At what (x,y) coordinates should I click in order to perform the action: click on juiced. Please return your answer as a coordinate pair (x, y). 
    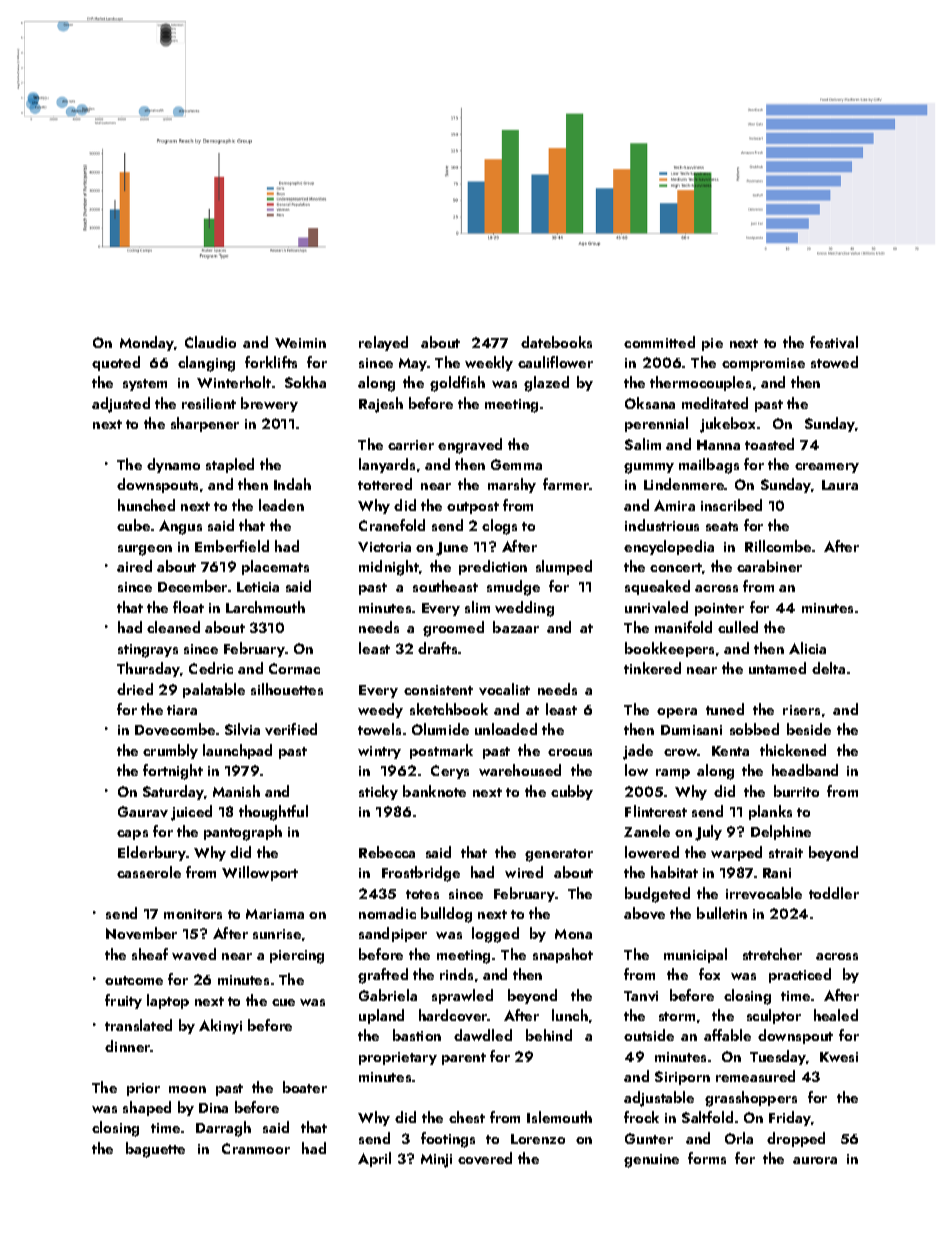
    Looking at the image, I should click on (191, 813).
